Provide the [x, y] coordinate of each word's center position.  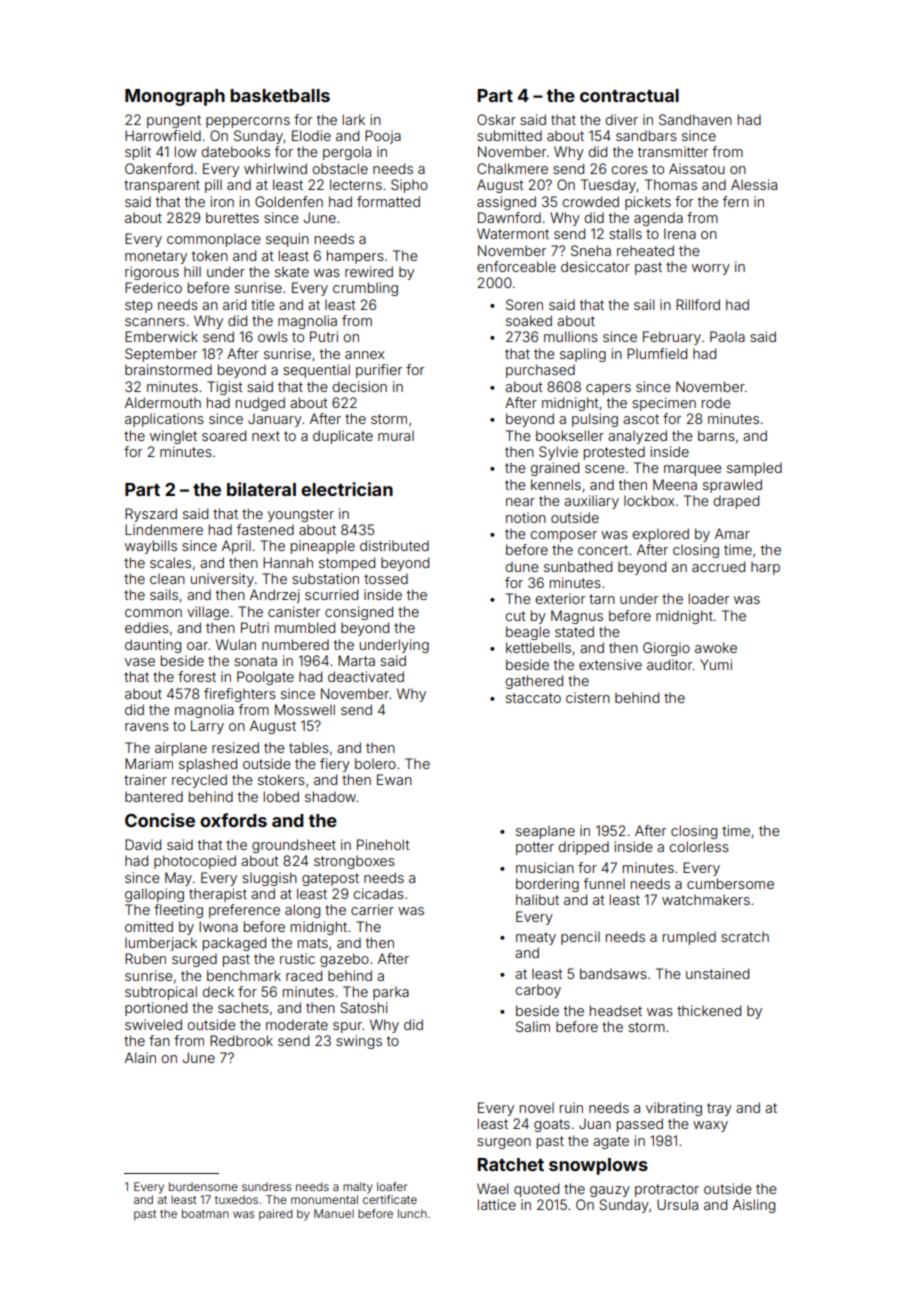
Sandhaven [695, 119]
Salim [533, 1026]
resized [235, 747]
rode [716, 402]
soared [224, 435]
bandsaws [613, 973]
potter [535, 848]
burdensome [203, 1186]
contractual [629, 95]
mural [396, 436]
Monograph [175, 97]
